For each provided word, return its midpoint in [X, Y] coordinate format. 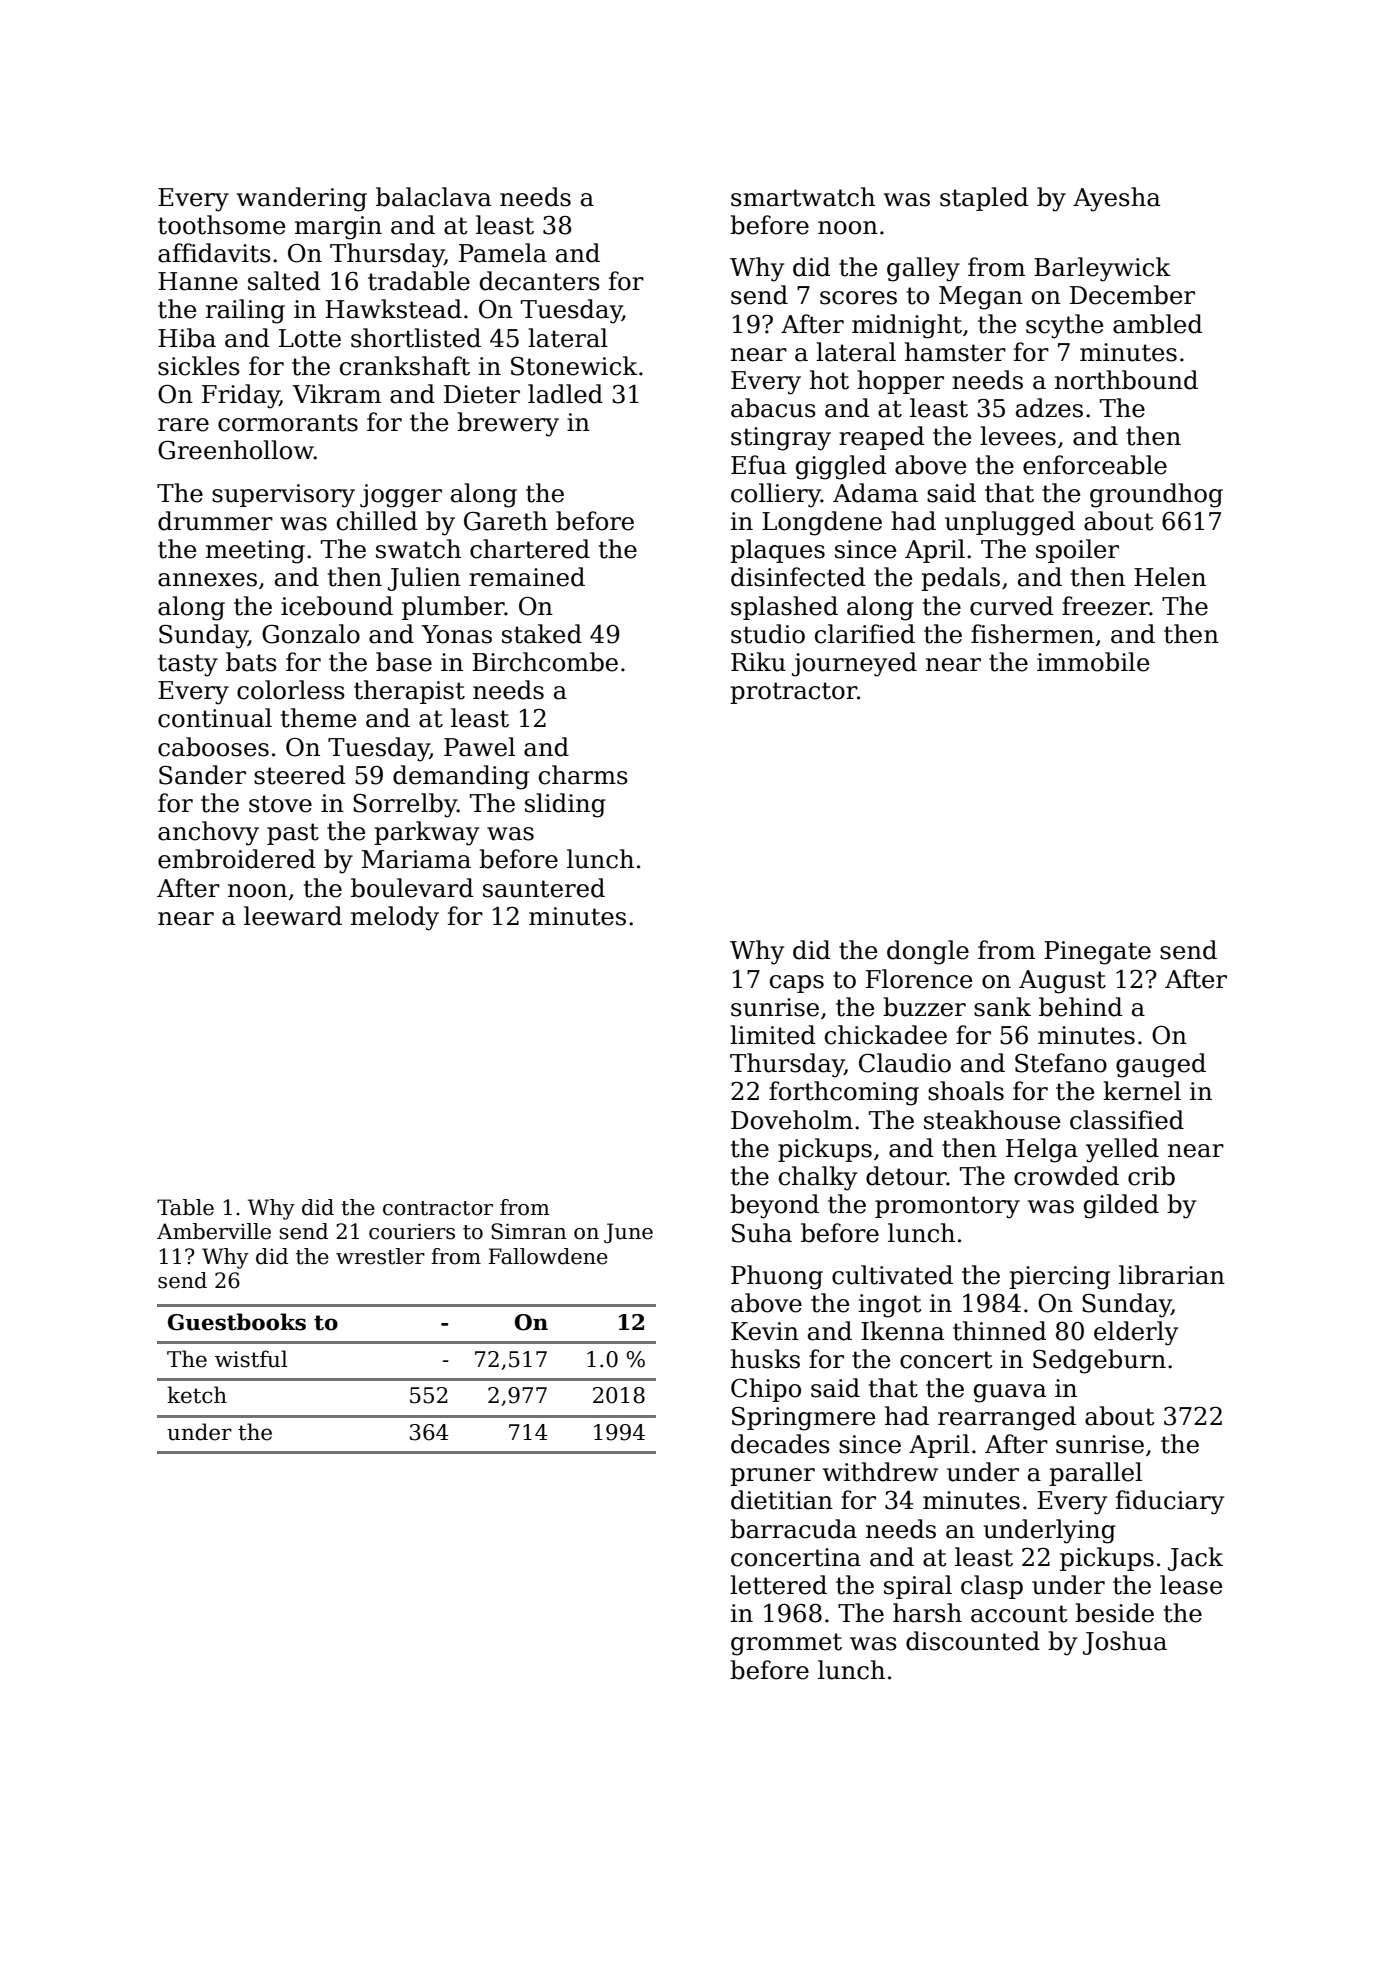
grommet [786, 1644]
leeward [293, 916]
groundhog [1156, 495]
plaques [777, 551]
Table [185, 1207]
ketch [197, 1395]
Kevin [765, 1331]
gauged [1161, 1065]
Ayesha [1116, 199]
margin [338, 228]
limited [773, 1035]
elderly [1136, 1333]
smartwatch [803, 197]
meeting [255, 552]
